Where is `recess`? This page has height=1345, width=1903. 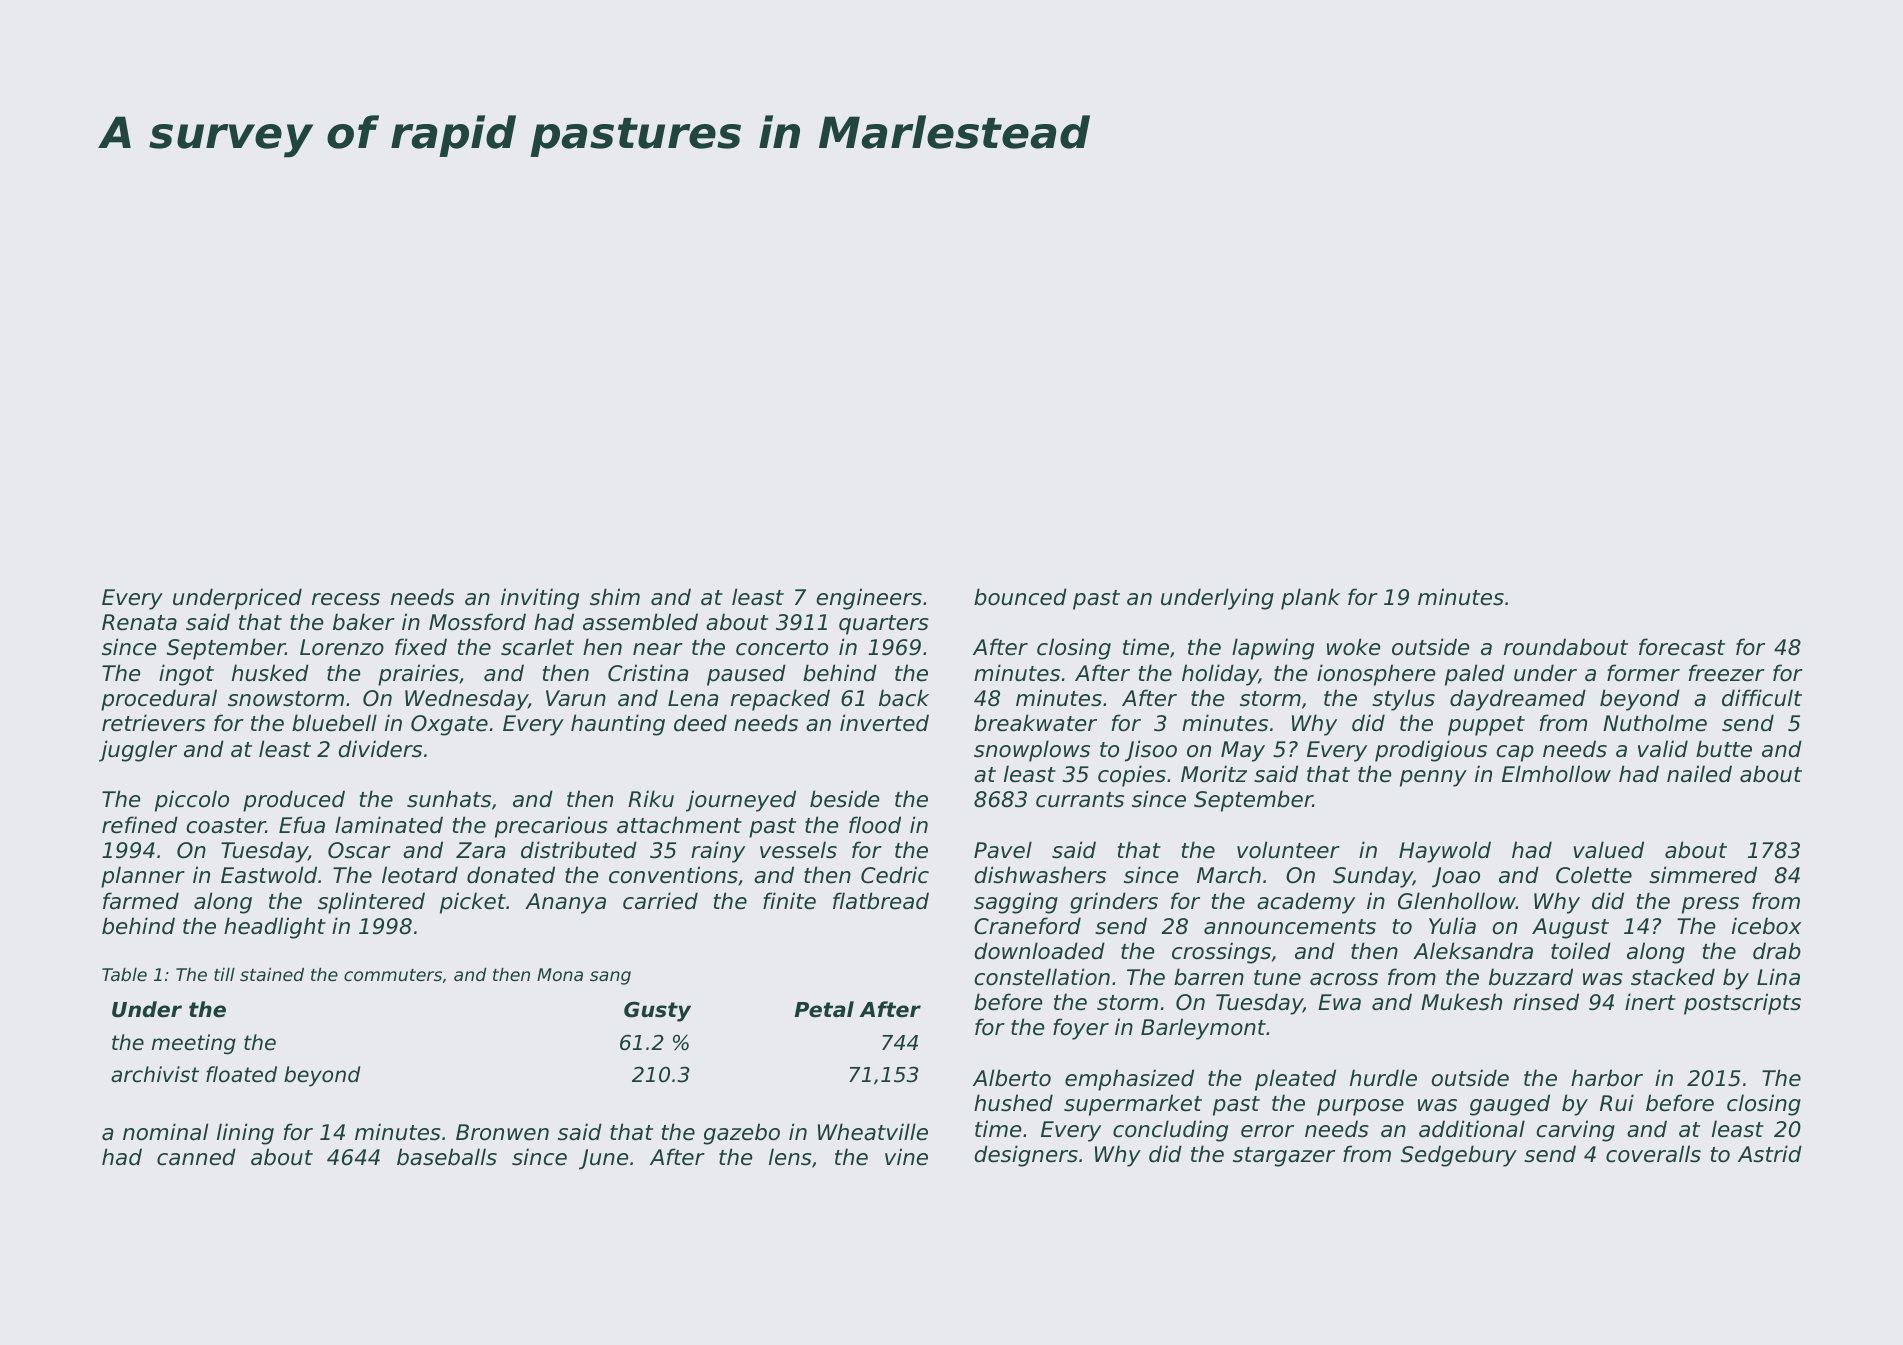 recess is located at coordinates (346, 599).
